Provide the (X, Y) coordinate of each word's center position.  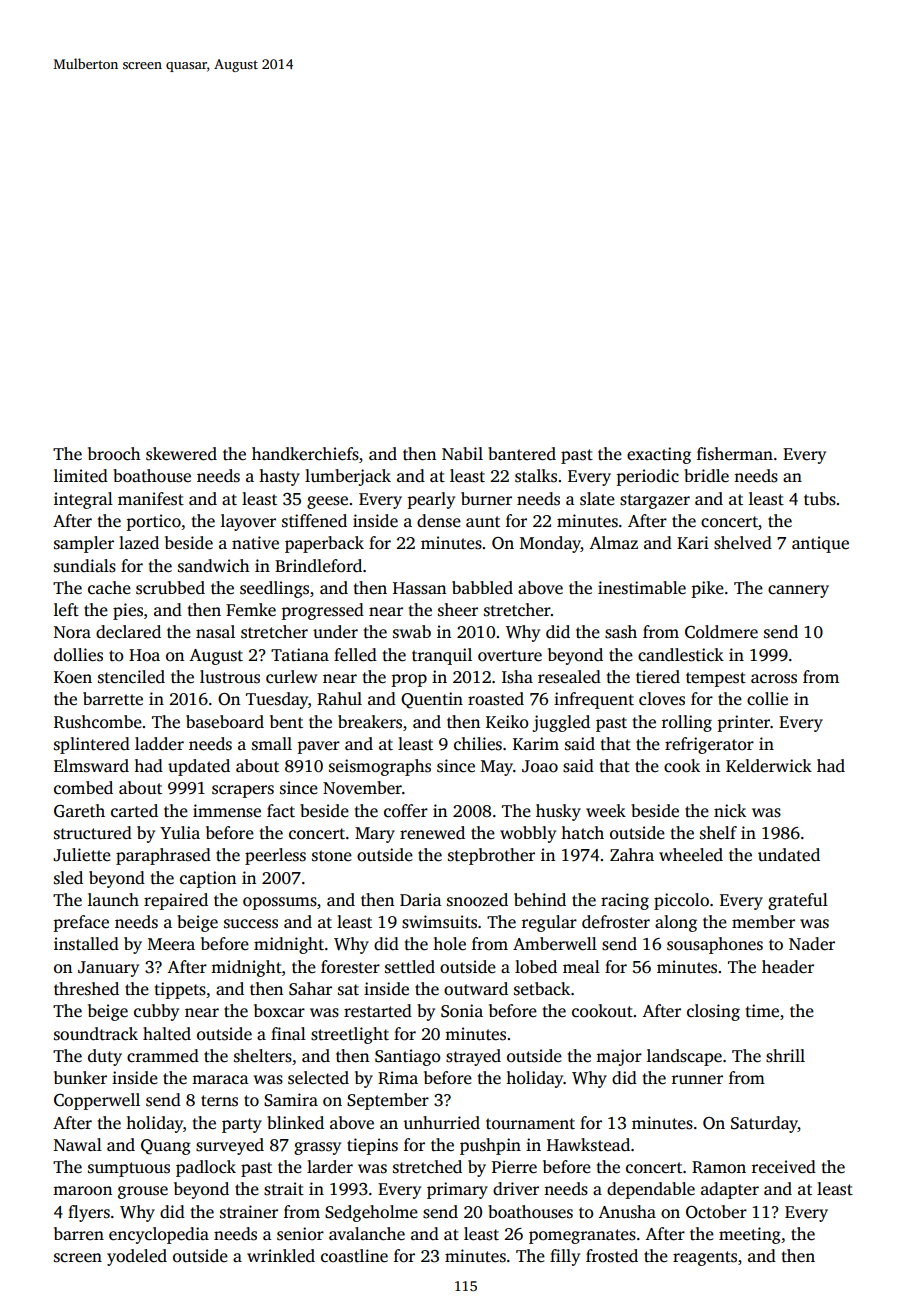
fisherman (735, 454)
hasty (279, 477)
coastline (354, 1256)
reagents (705, 1258)
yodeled (137, 1257)
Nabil (462, 453)
